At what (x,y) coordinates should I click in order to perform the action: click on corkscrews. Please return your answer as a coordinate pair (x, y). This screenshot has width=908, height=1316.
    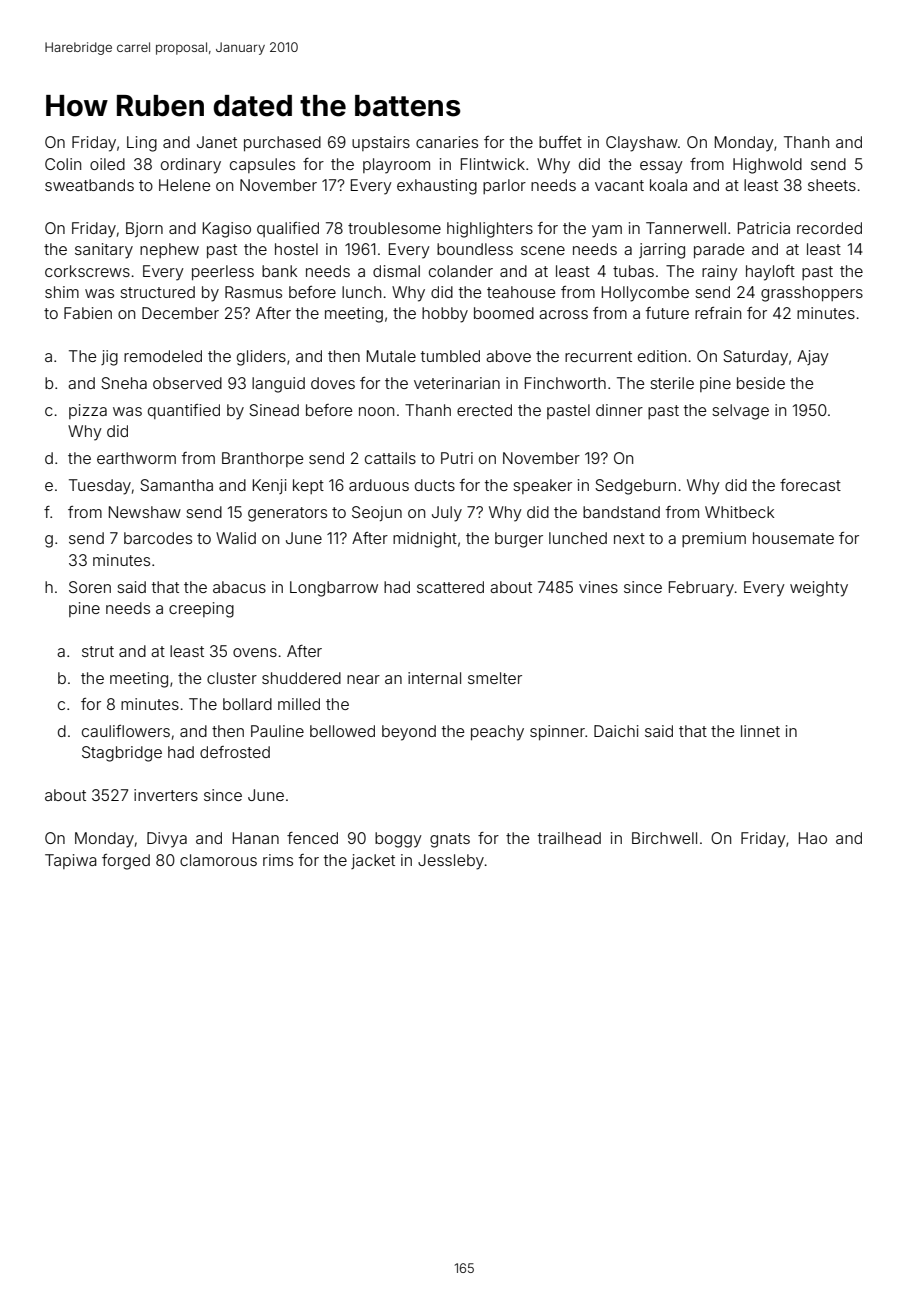
    Looking at the image, I should click on (87, 271).
